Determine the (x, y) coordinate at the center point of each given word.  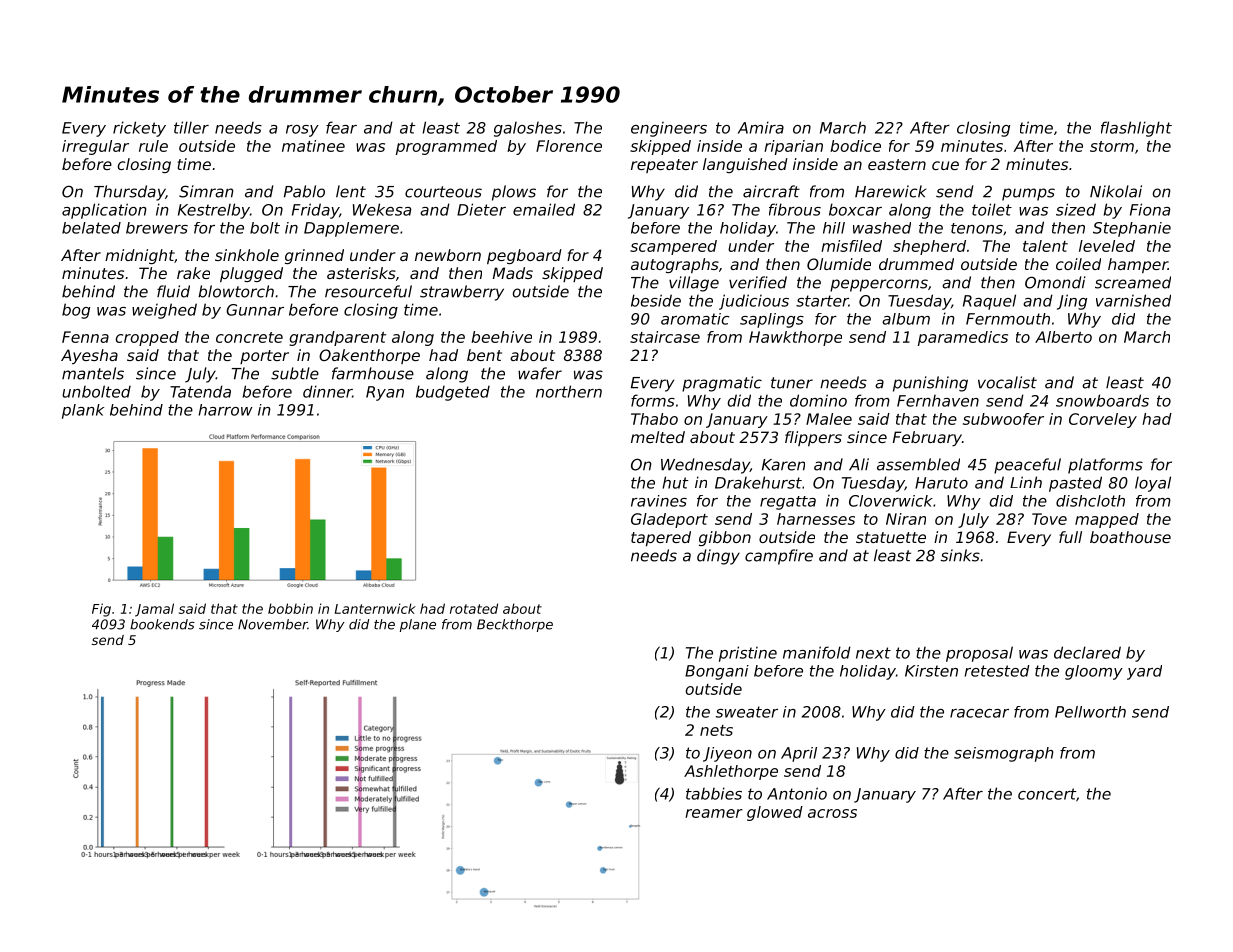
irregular (95, 147)
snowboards (1102, 400)
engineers (669, 129)
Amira (761, 127)
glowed (775, 813)
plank (83, 411)
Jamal (154, 610)
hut (675, 482)
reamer (714, 813)
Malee (829, 419)
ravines (659, 501)
